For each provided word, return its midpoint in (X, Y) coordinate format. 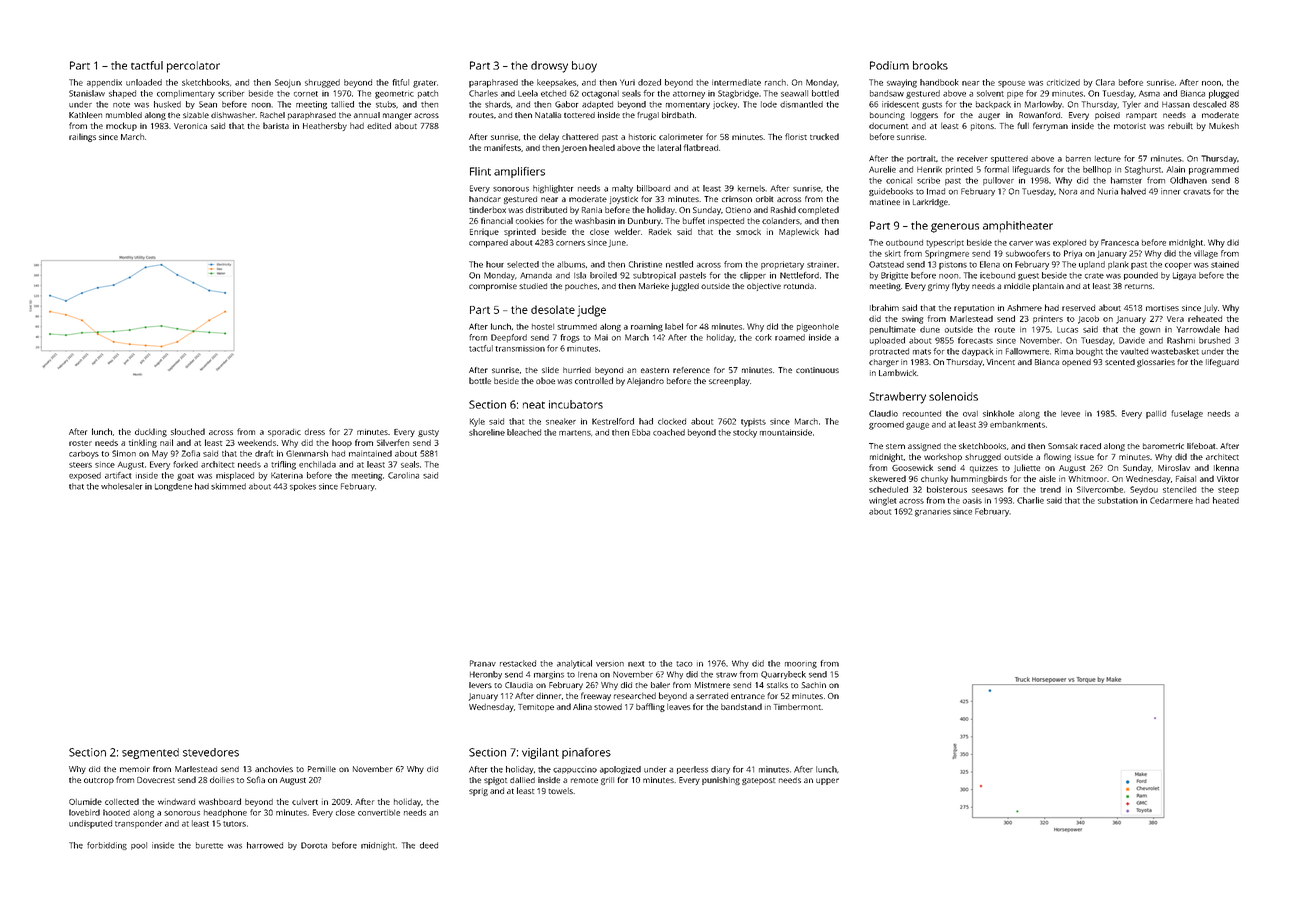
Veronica (190, 126)
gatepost (758, 781)
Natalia (548, 115)
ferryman (1050, 126)
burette (209, 845)
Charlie (1030, 500)
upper (827, 781)
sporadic (284, 433)
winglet (882, 501)
